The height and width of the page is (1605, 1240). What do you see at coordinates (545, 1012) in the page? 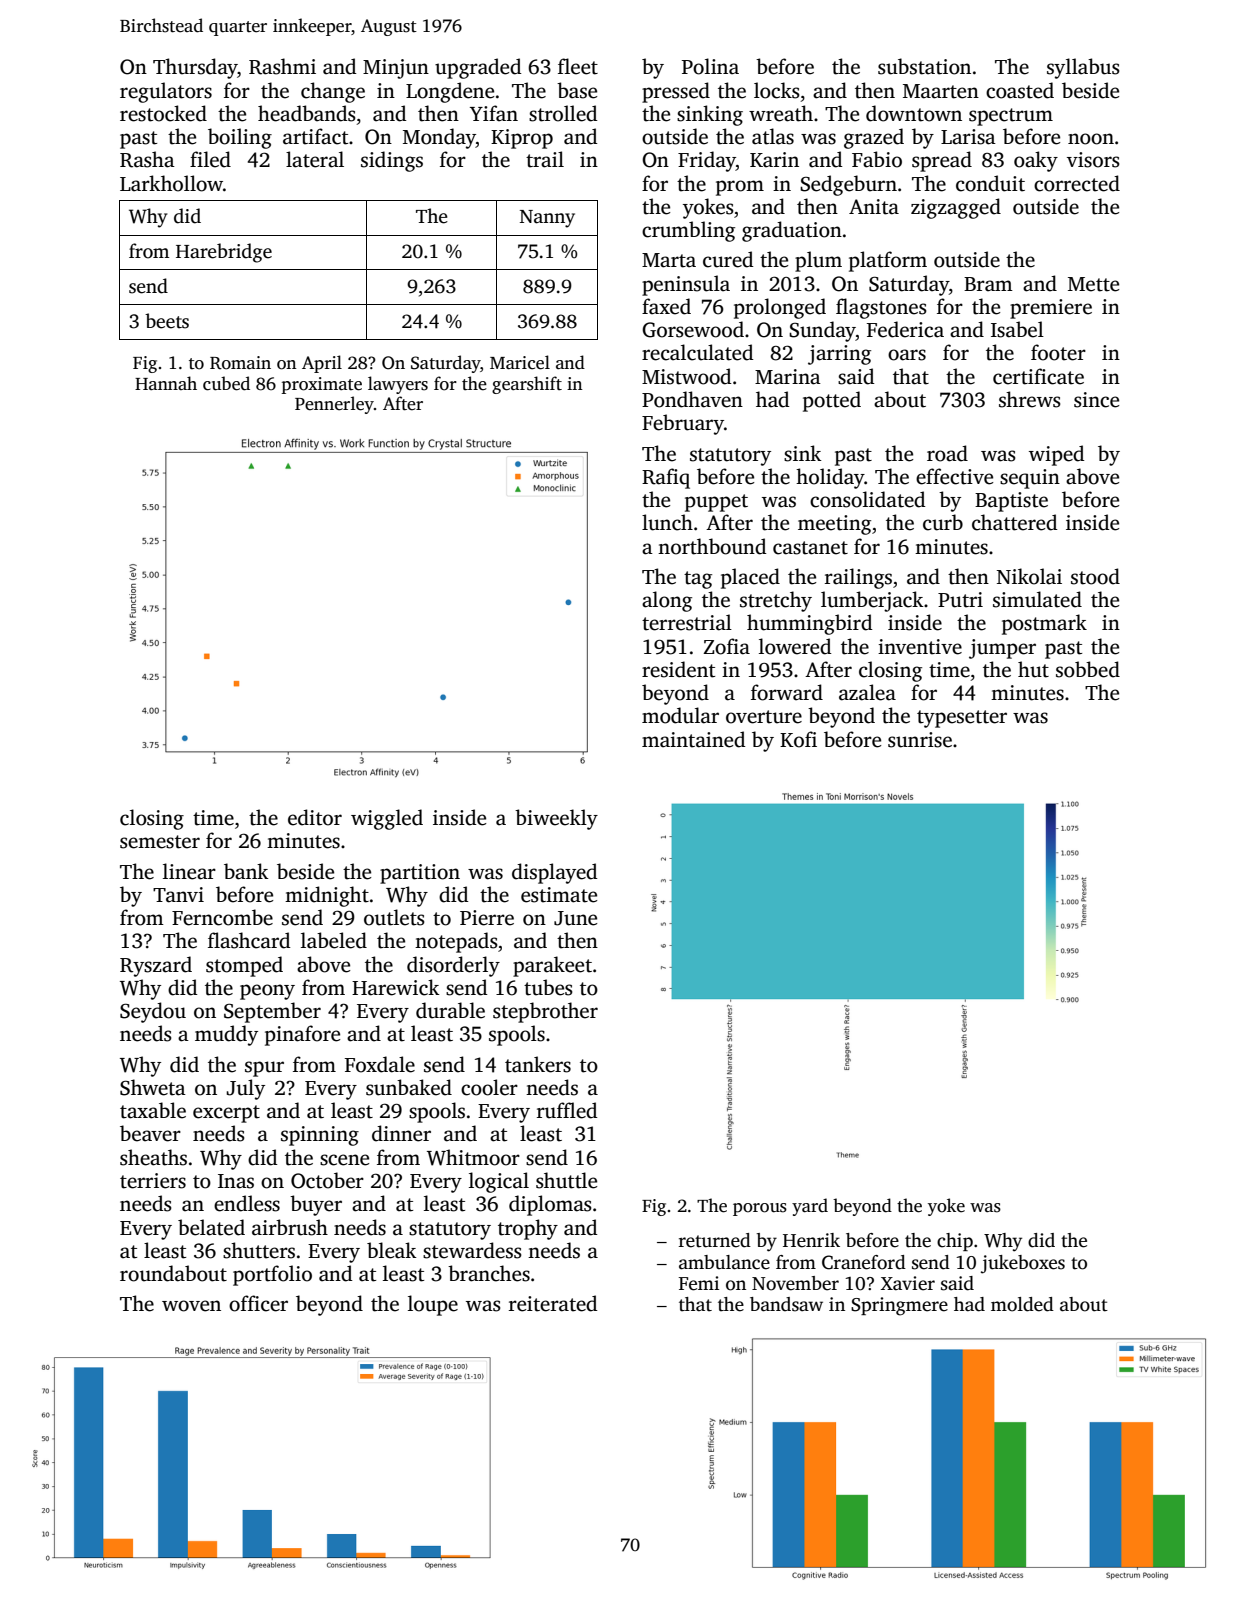
I see `stepbrother` at bounding box center [545, 1012].
